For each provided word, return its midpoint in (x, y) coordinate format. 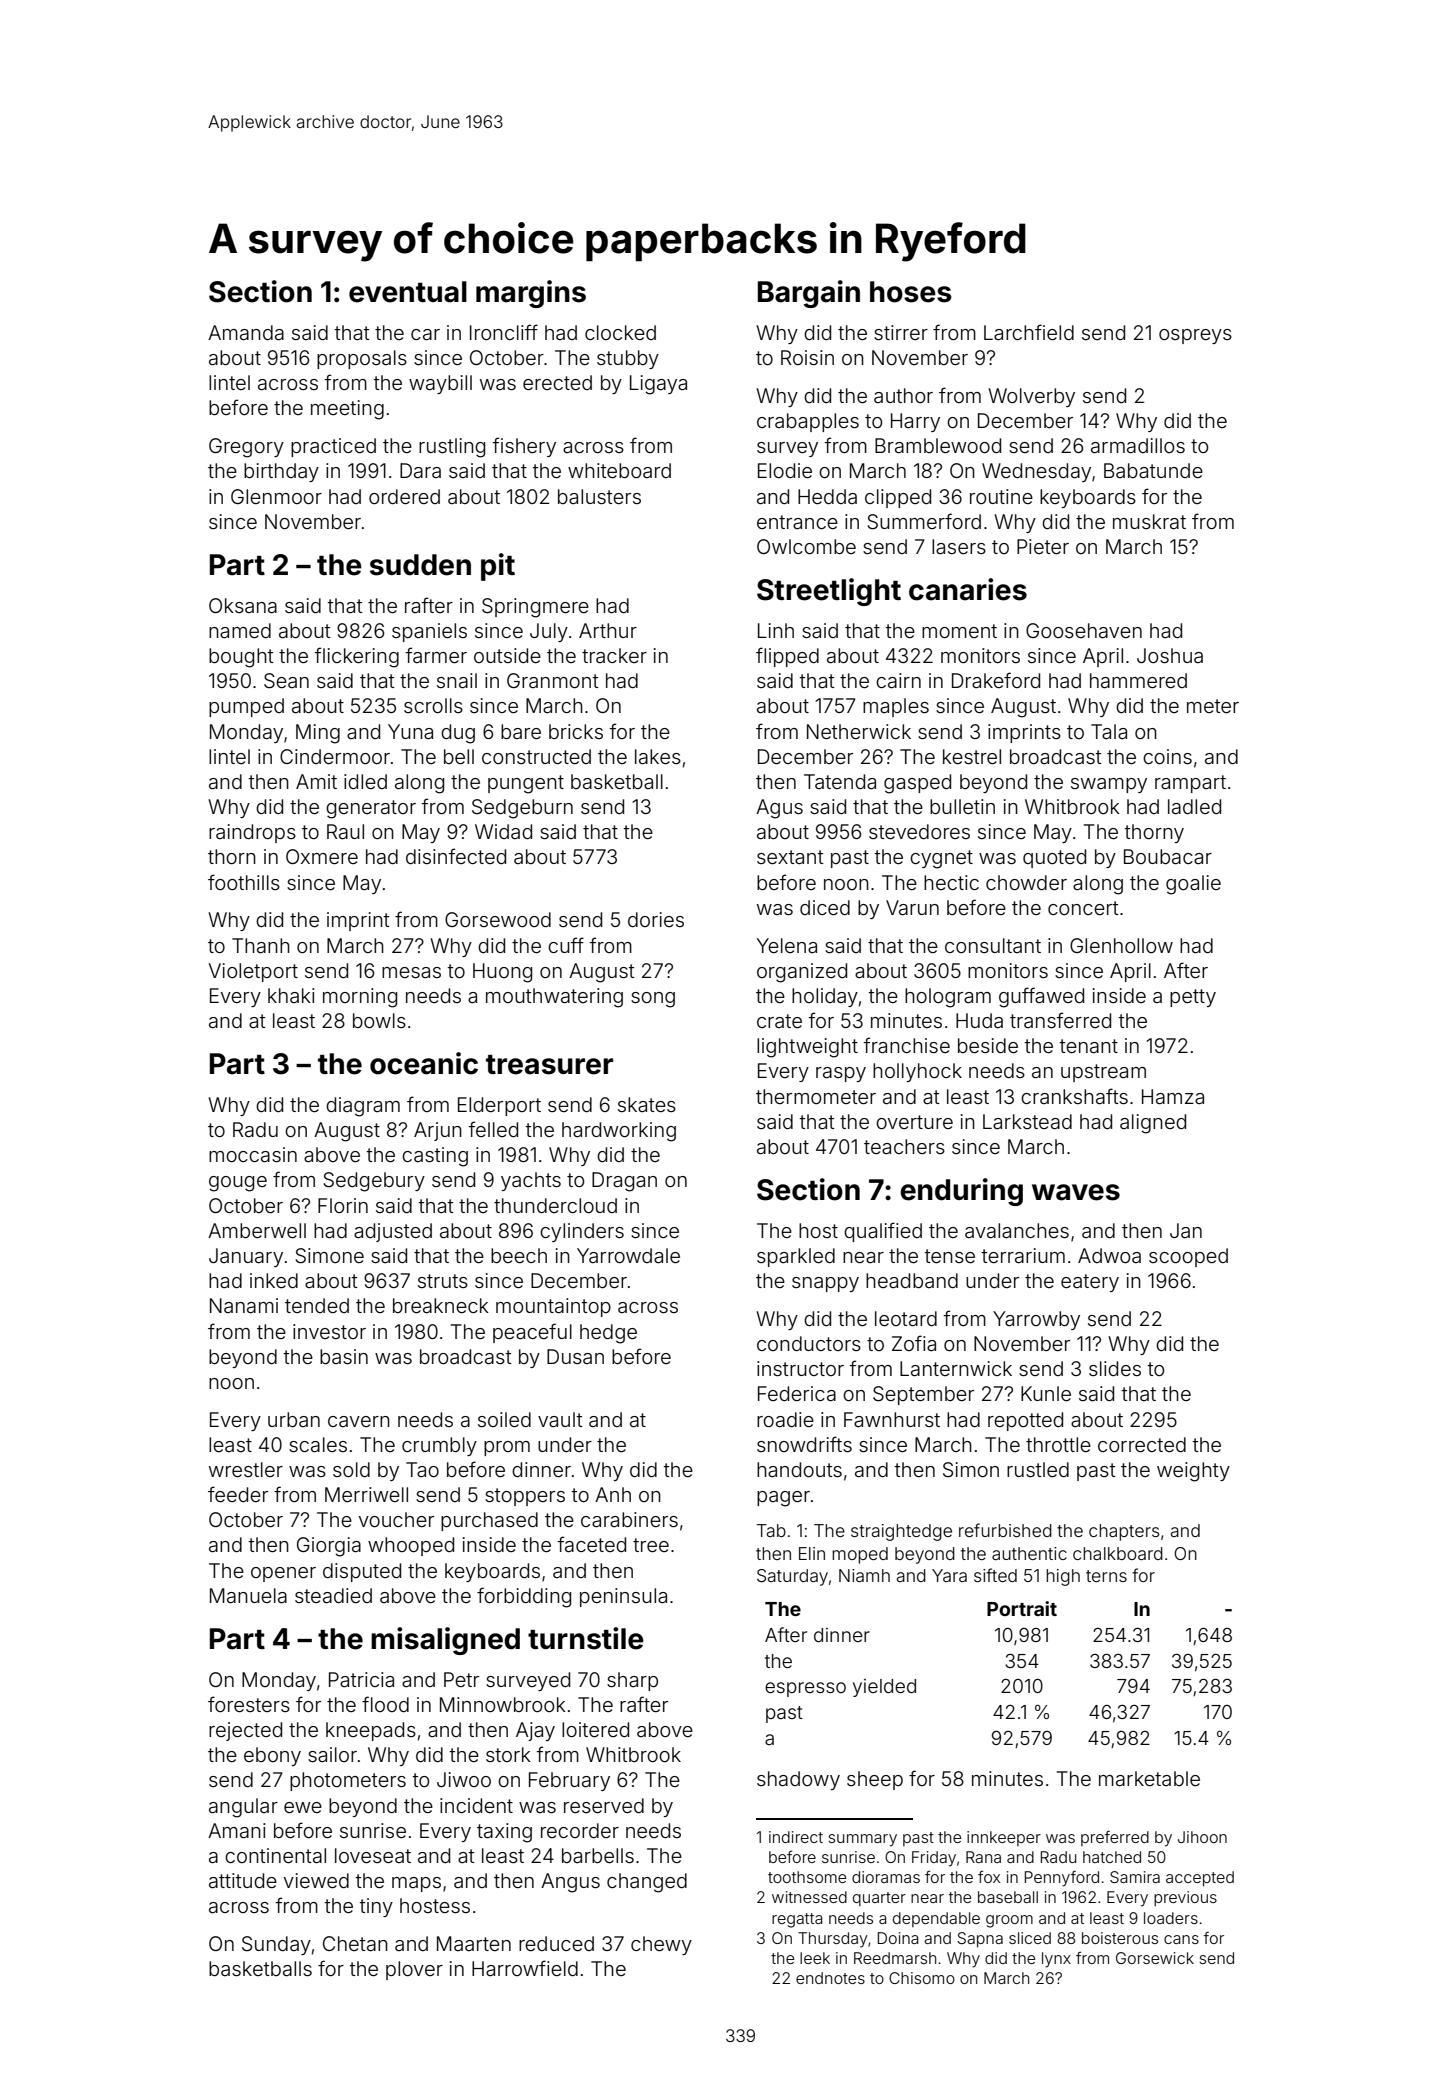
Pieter (1043, 546)
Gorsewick (1155, 1958)
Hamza (1173, 1096)
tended (317, 1305)
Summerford (924, 521)
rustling (452, 448)
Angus (570, 1883)
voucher (396, 1519)
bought (241, 658)
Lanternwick (956, 1368)
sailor (332, 1754)
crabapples (808, 422)
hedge (608, 1334)
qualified (883, 1232)
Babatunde (1153, 470)
